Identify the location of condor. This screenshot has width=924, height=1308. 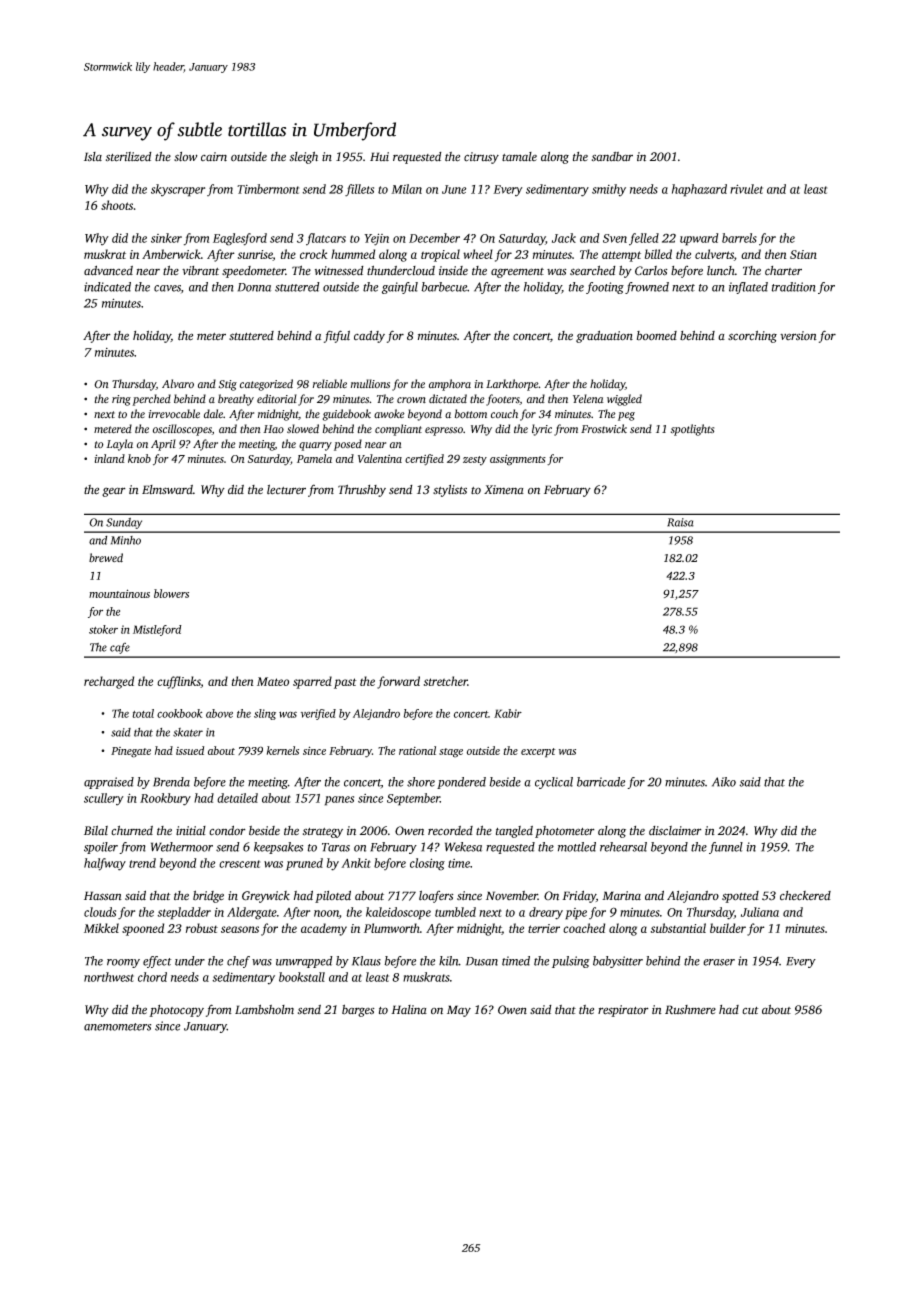
(227, 830).
